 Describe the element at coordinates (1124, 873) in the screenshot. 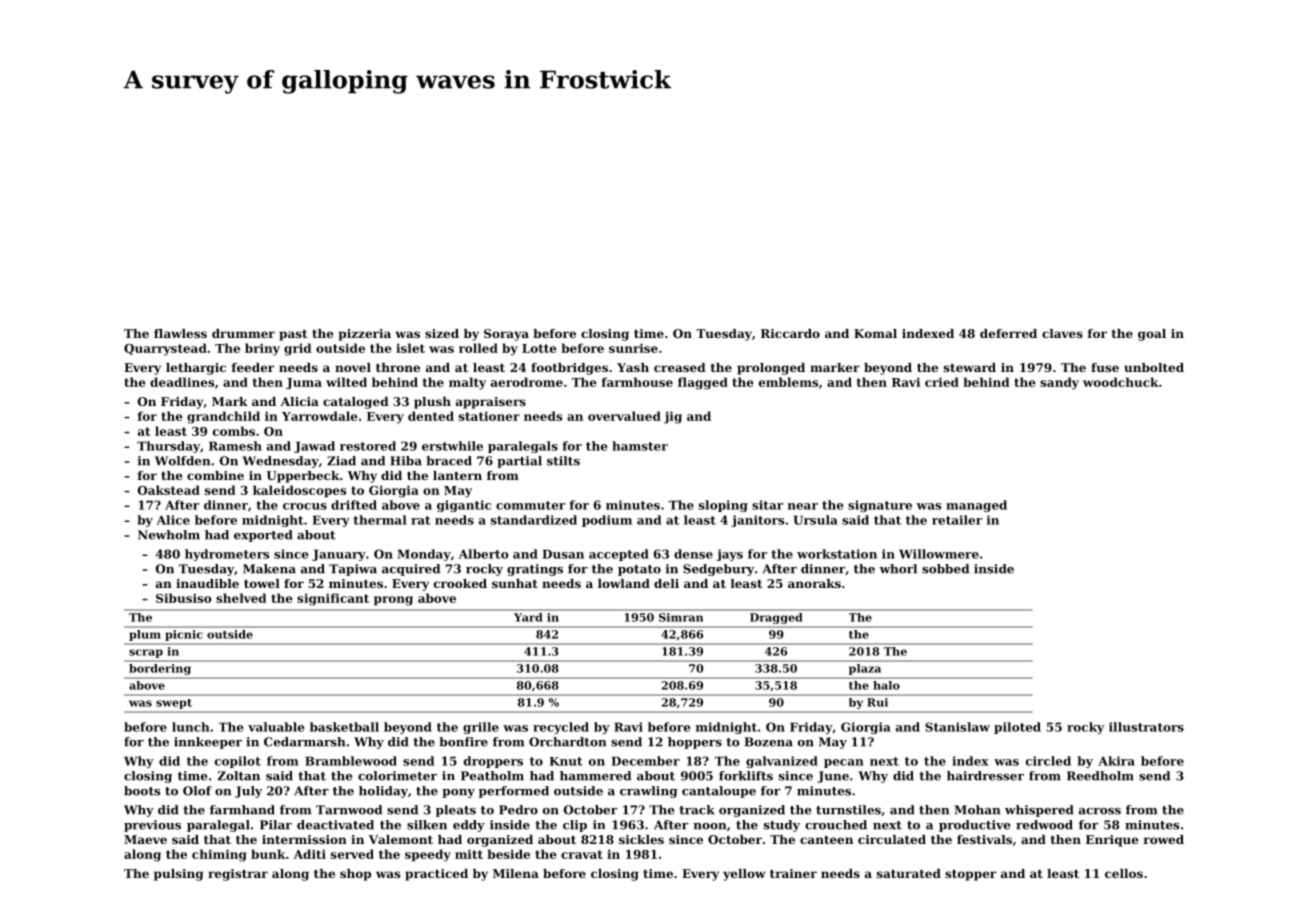

I see `cellos` at that location.
